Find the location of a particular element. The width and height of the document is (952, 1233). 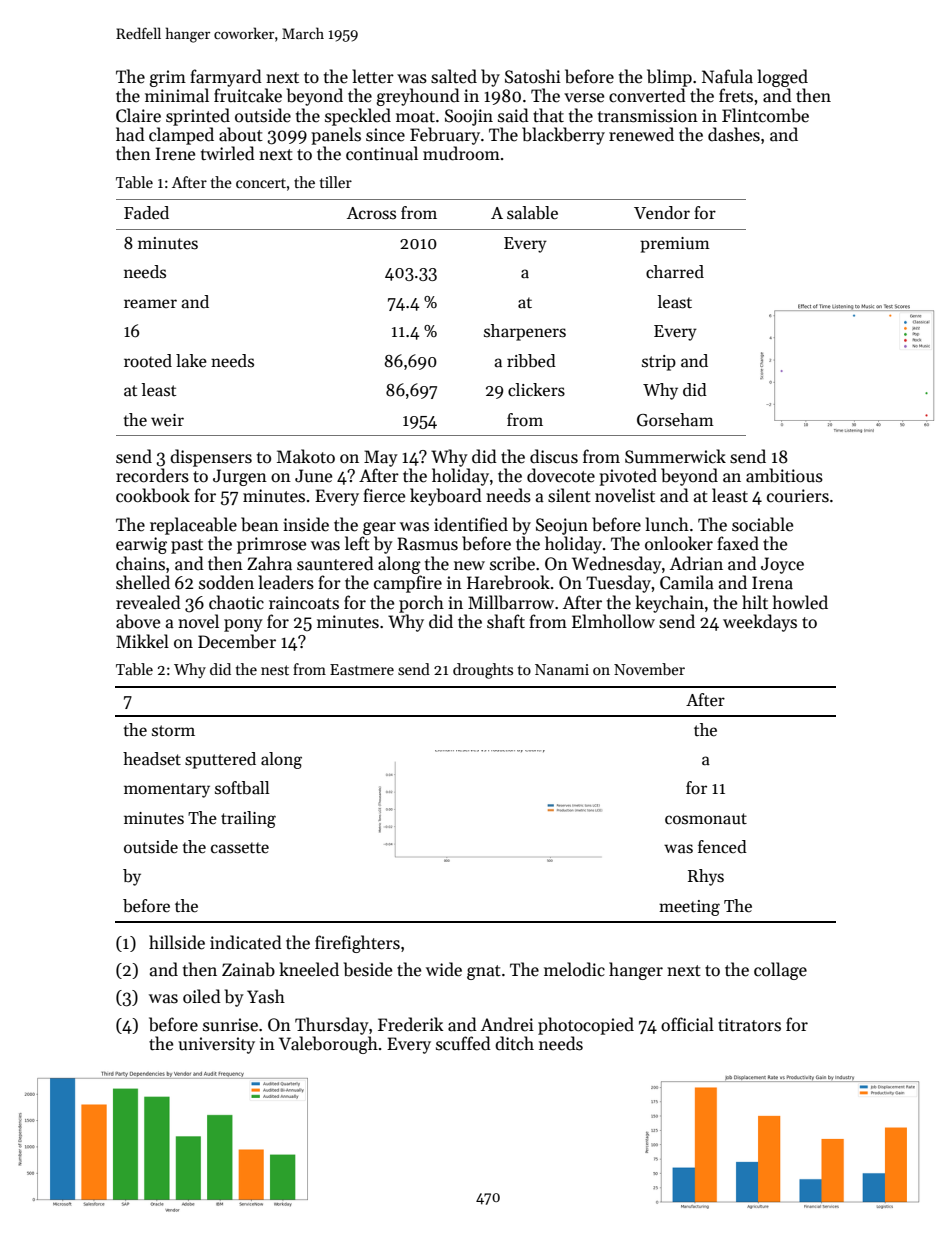

Andrei is located at coordinates (507, 1024).
